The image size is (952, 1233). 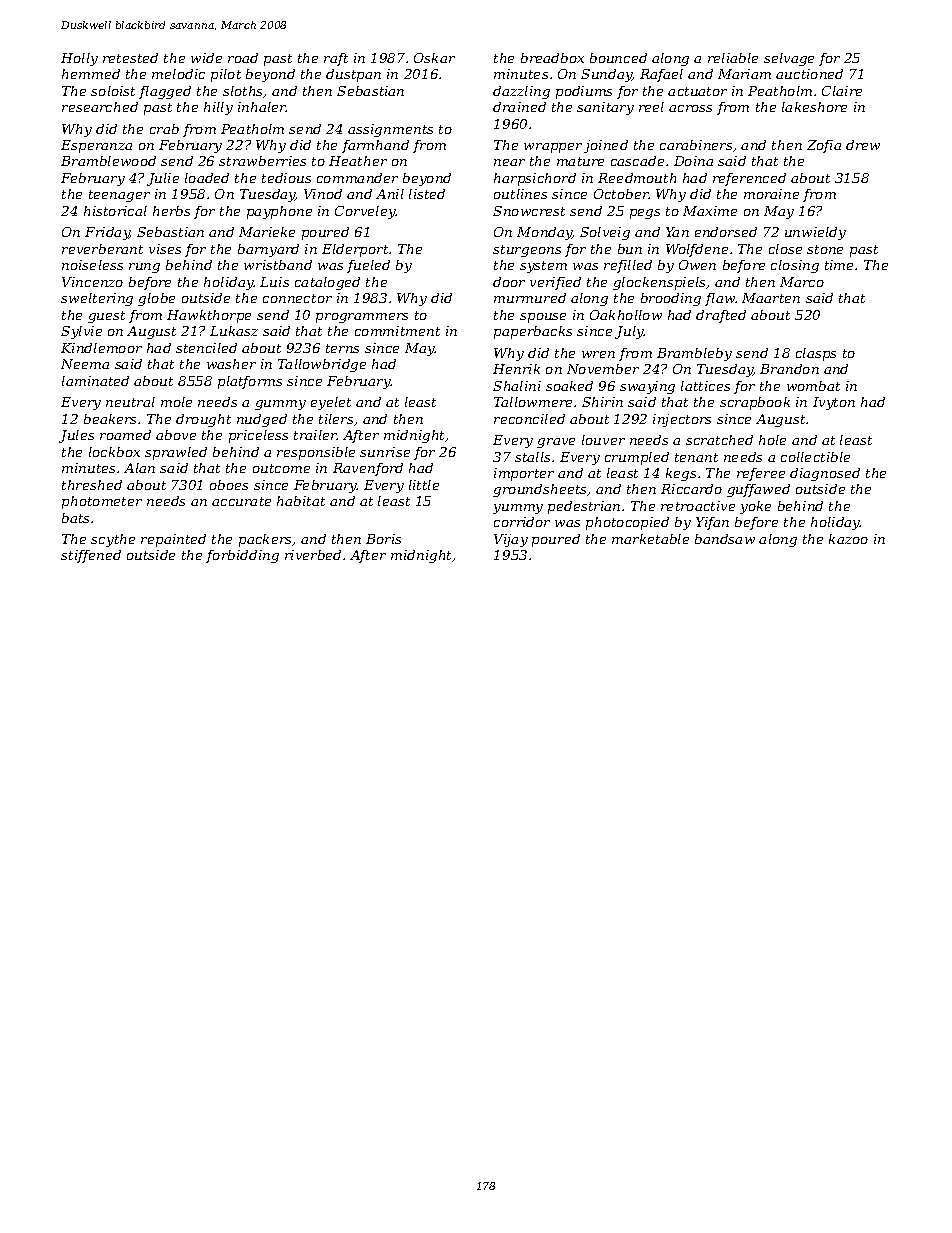 What do you see at coordinates (733, 58) in the screenshot?
I see `reliable` at bounding box center [733, 58].
